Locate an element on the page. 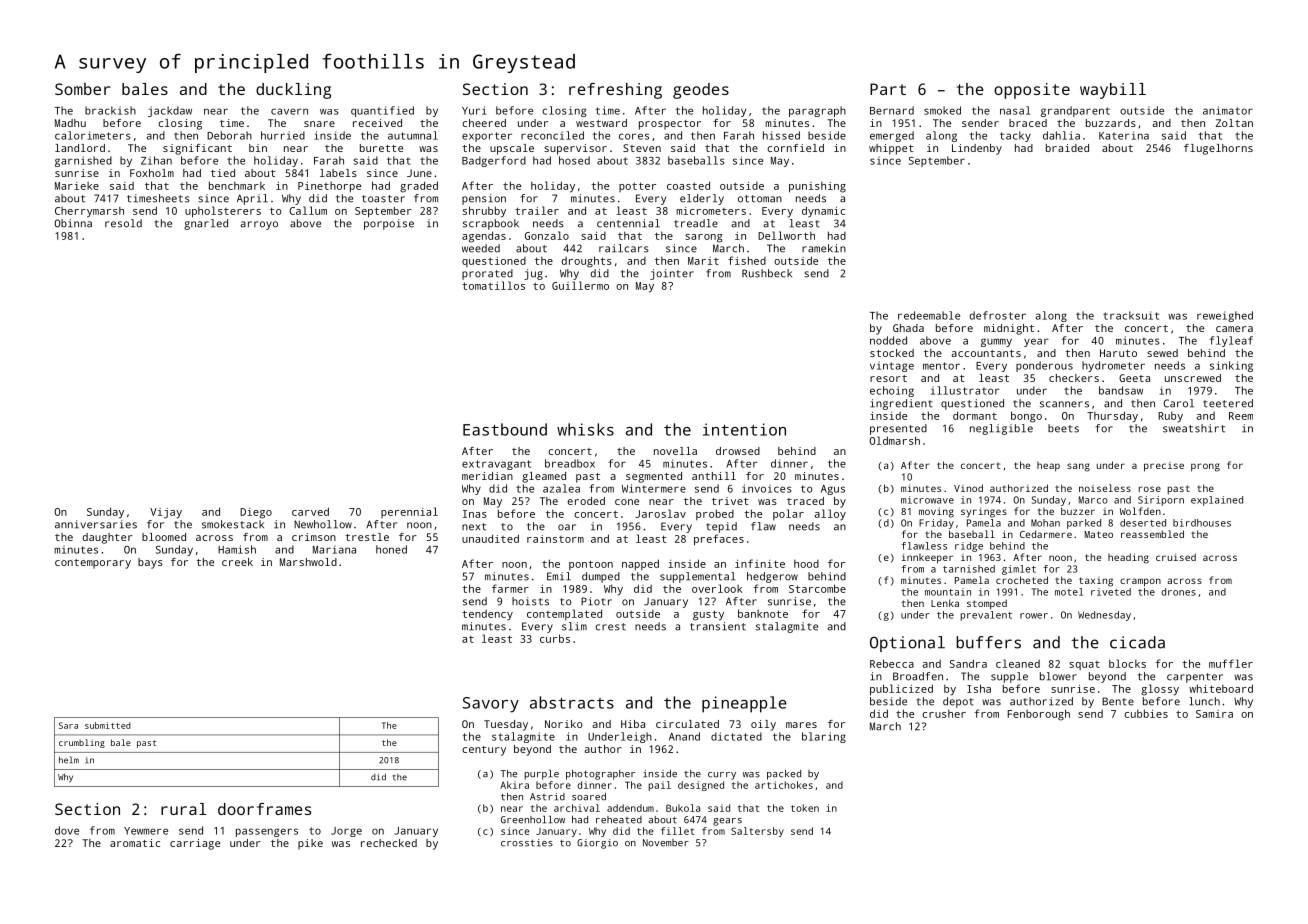 The image size is (1308, 924). Yewmere is located at coordinates (146, 831).
